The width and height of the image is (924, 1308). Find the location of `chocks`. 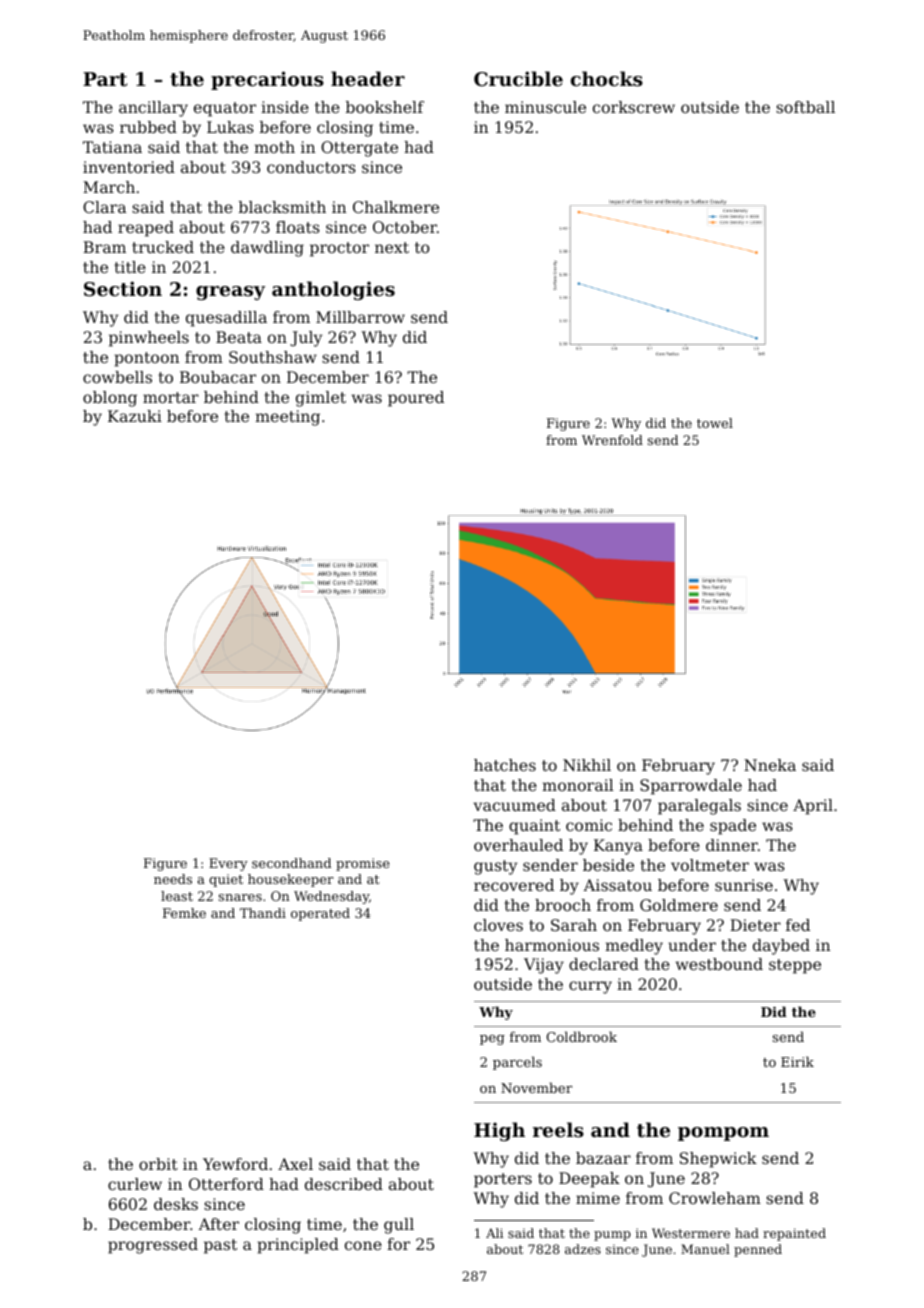

chocks is located at coordinates (607, 79).
